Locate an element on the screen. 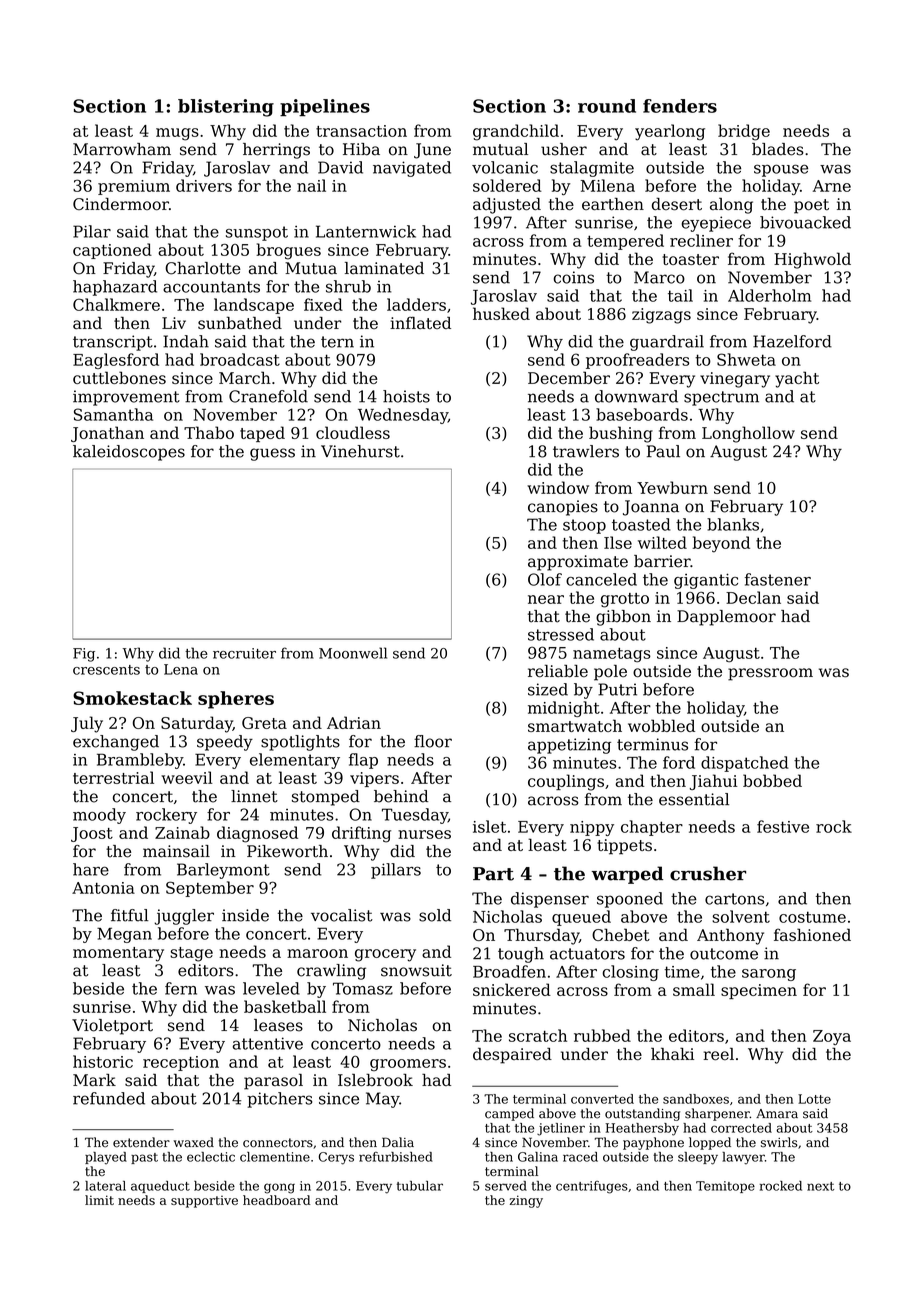  coins is located at coordinates (574, 277).
